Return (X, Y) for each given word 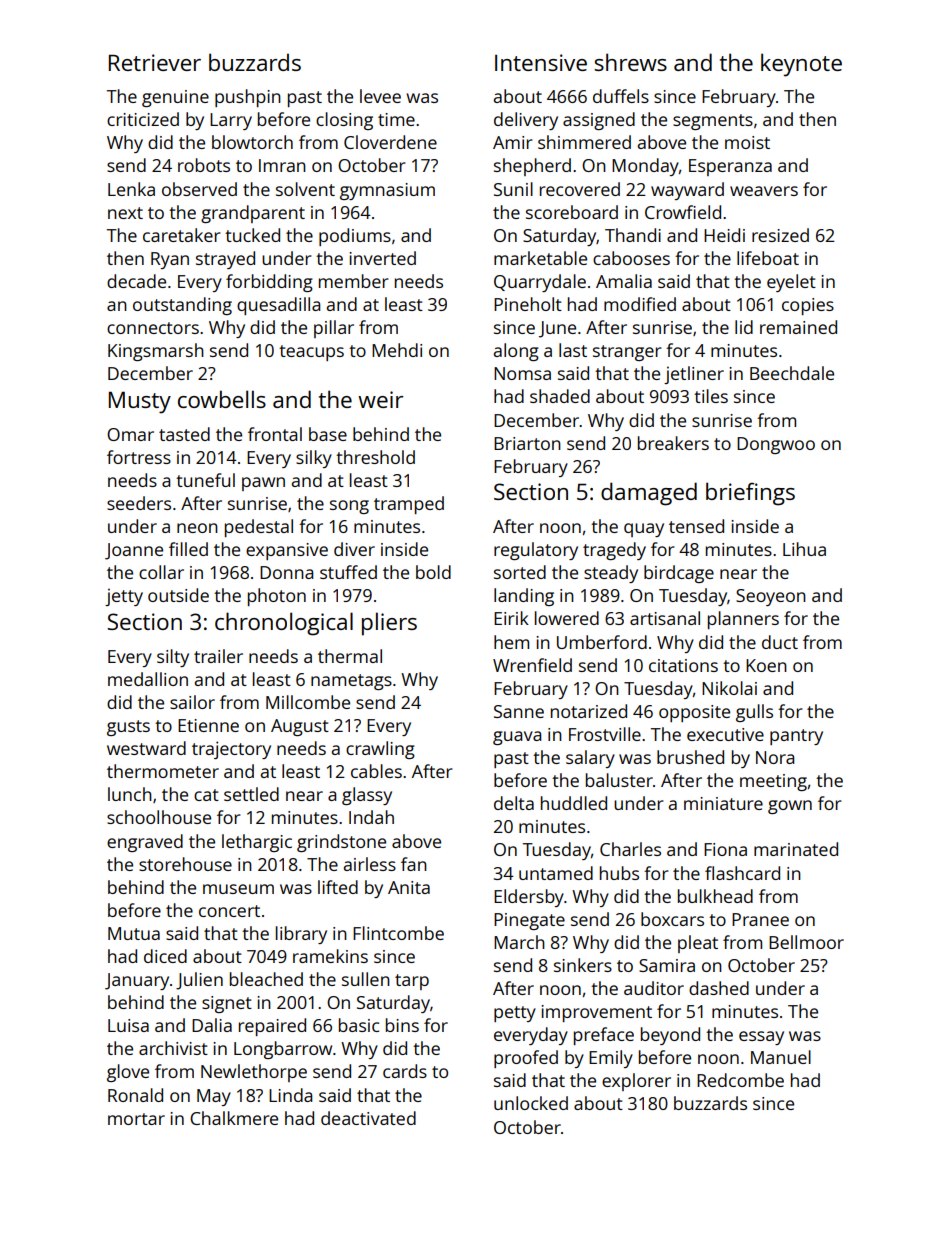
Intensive (541, 62)
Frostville (605, 734)
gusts (128, 728)
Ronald (135, 1095)
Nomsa (522, 373)
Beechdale (792, 373)
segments (713, 122)
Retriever (155, 62)
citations (683, 665)
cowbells (222, 399)
